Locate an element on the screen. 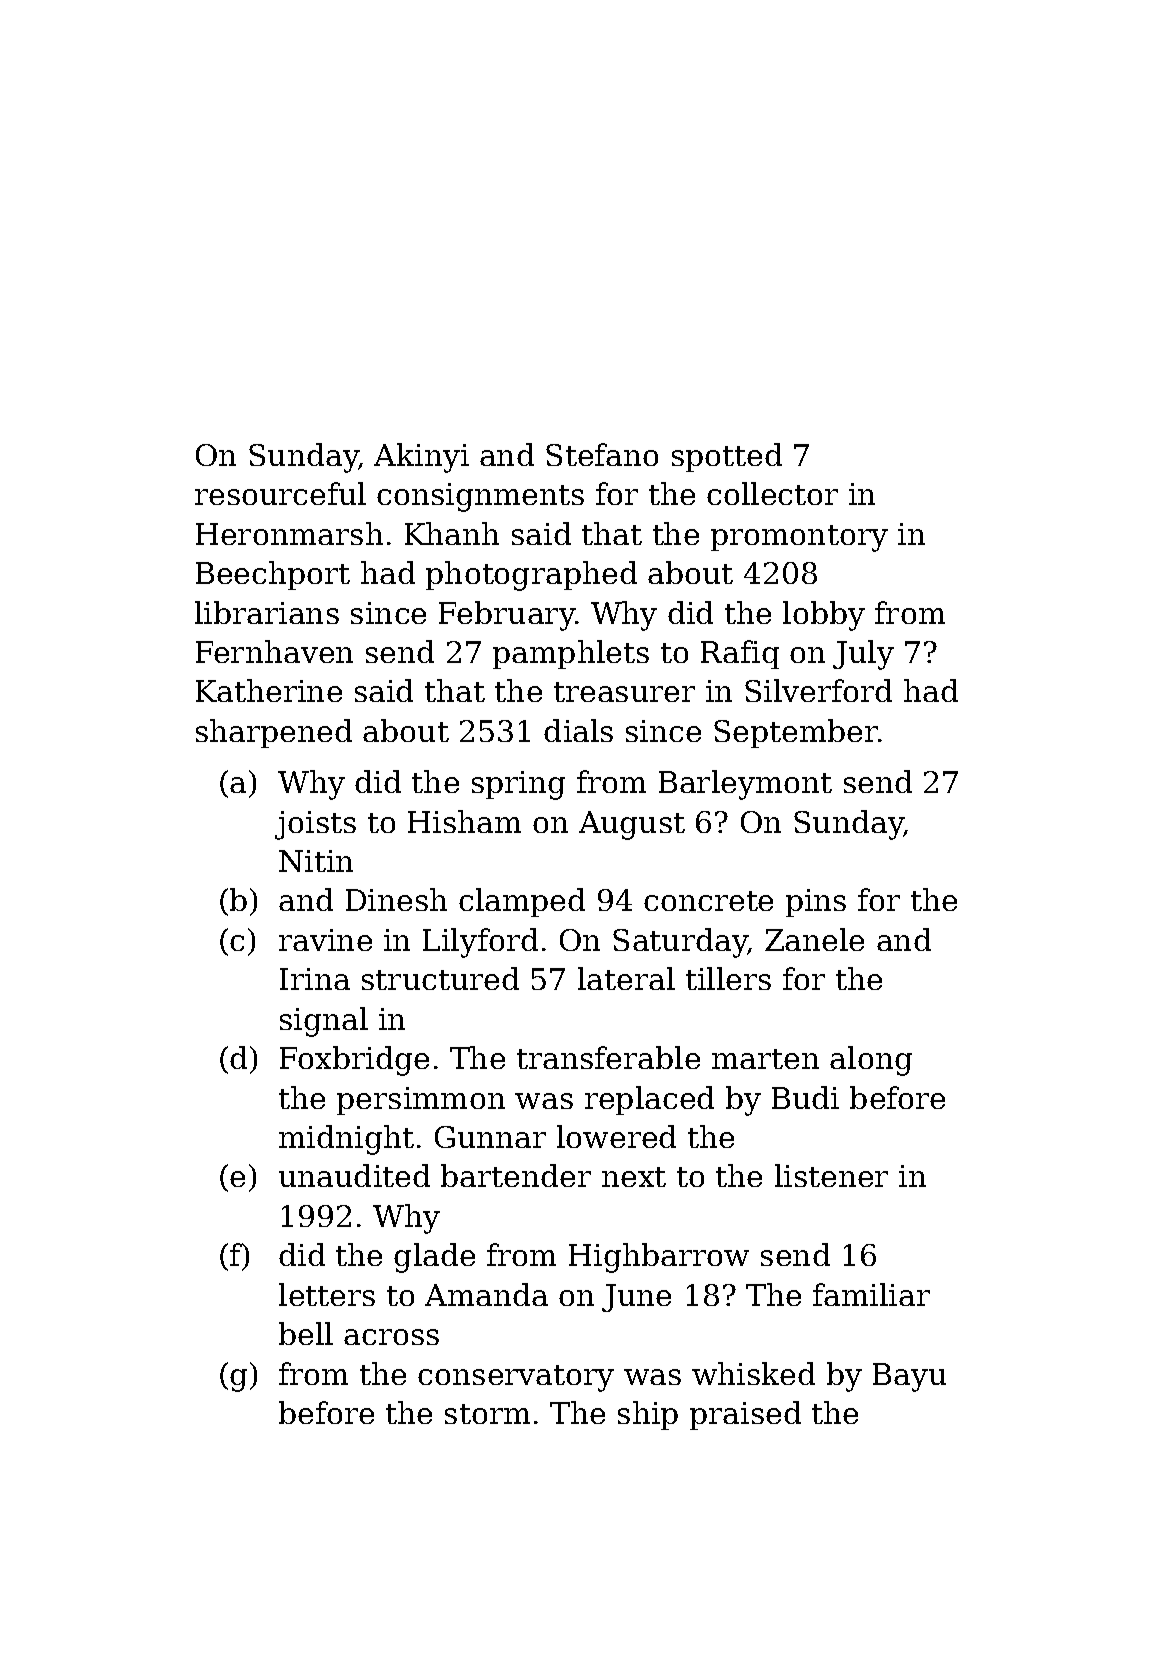  conservatory is located at coordinates (516, 1378).
